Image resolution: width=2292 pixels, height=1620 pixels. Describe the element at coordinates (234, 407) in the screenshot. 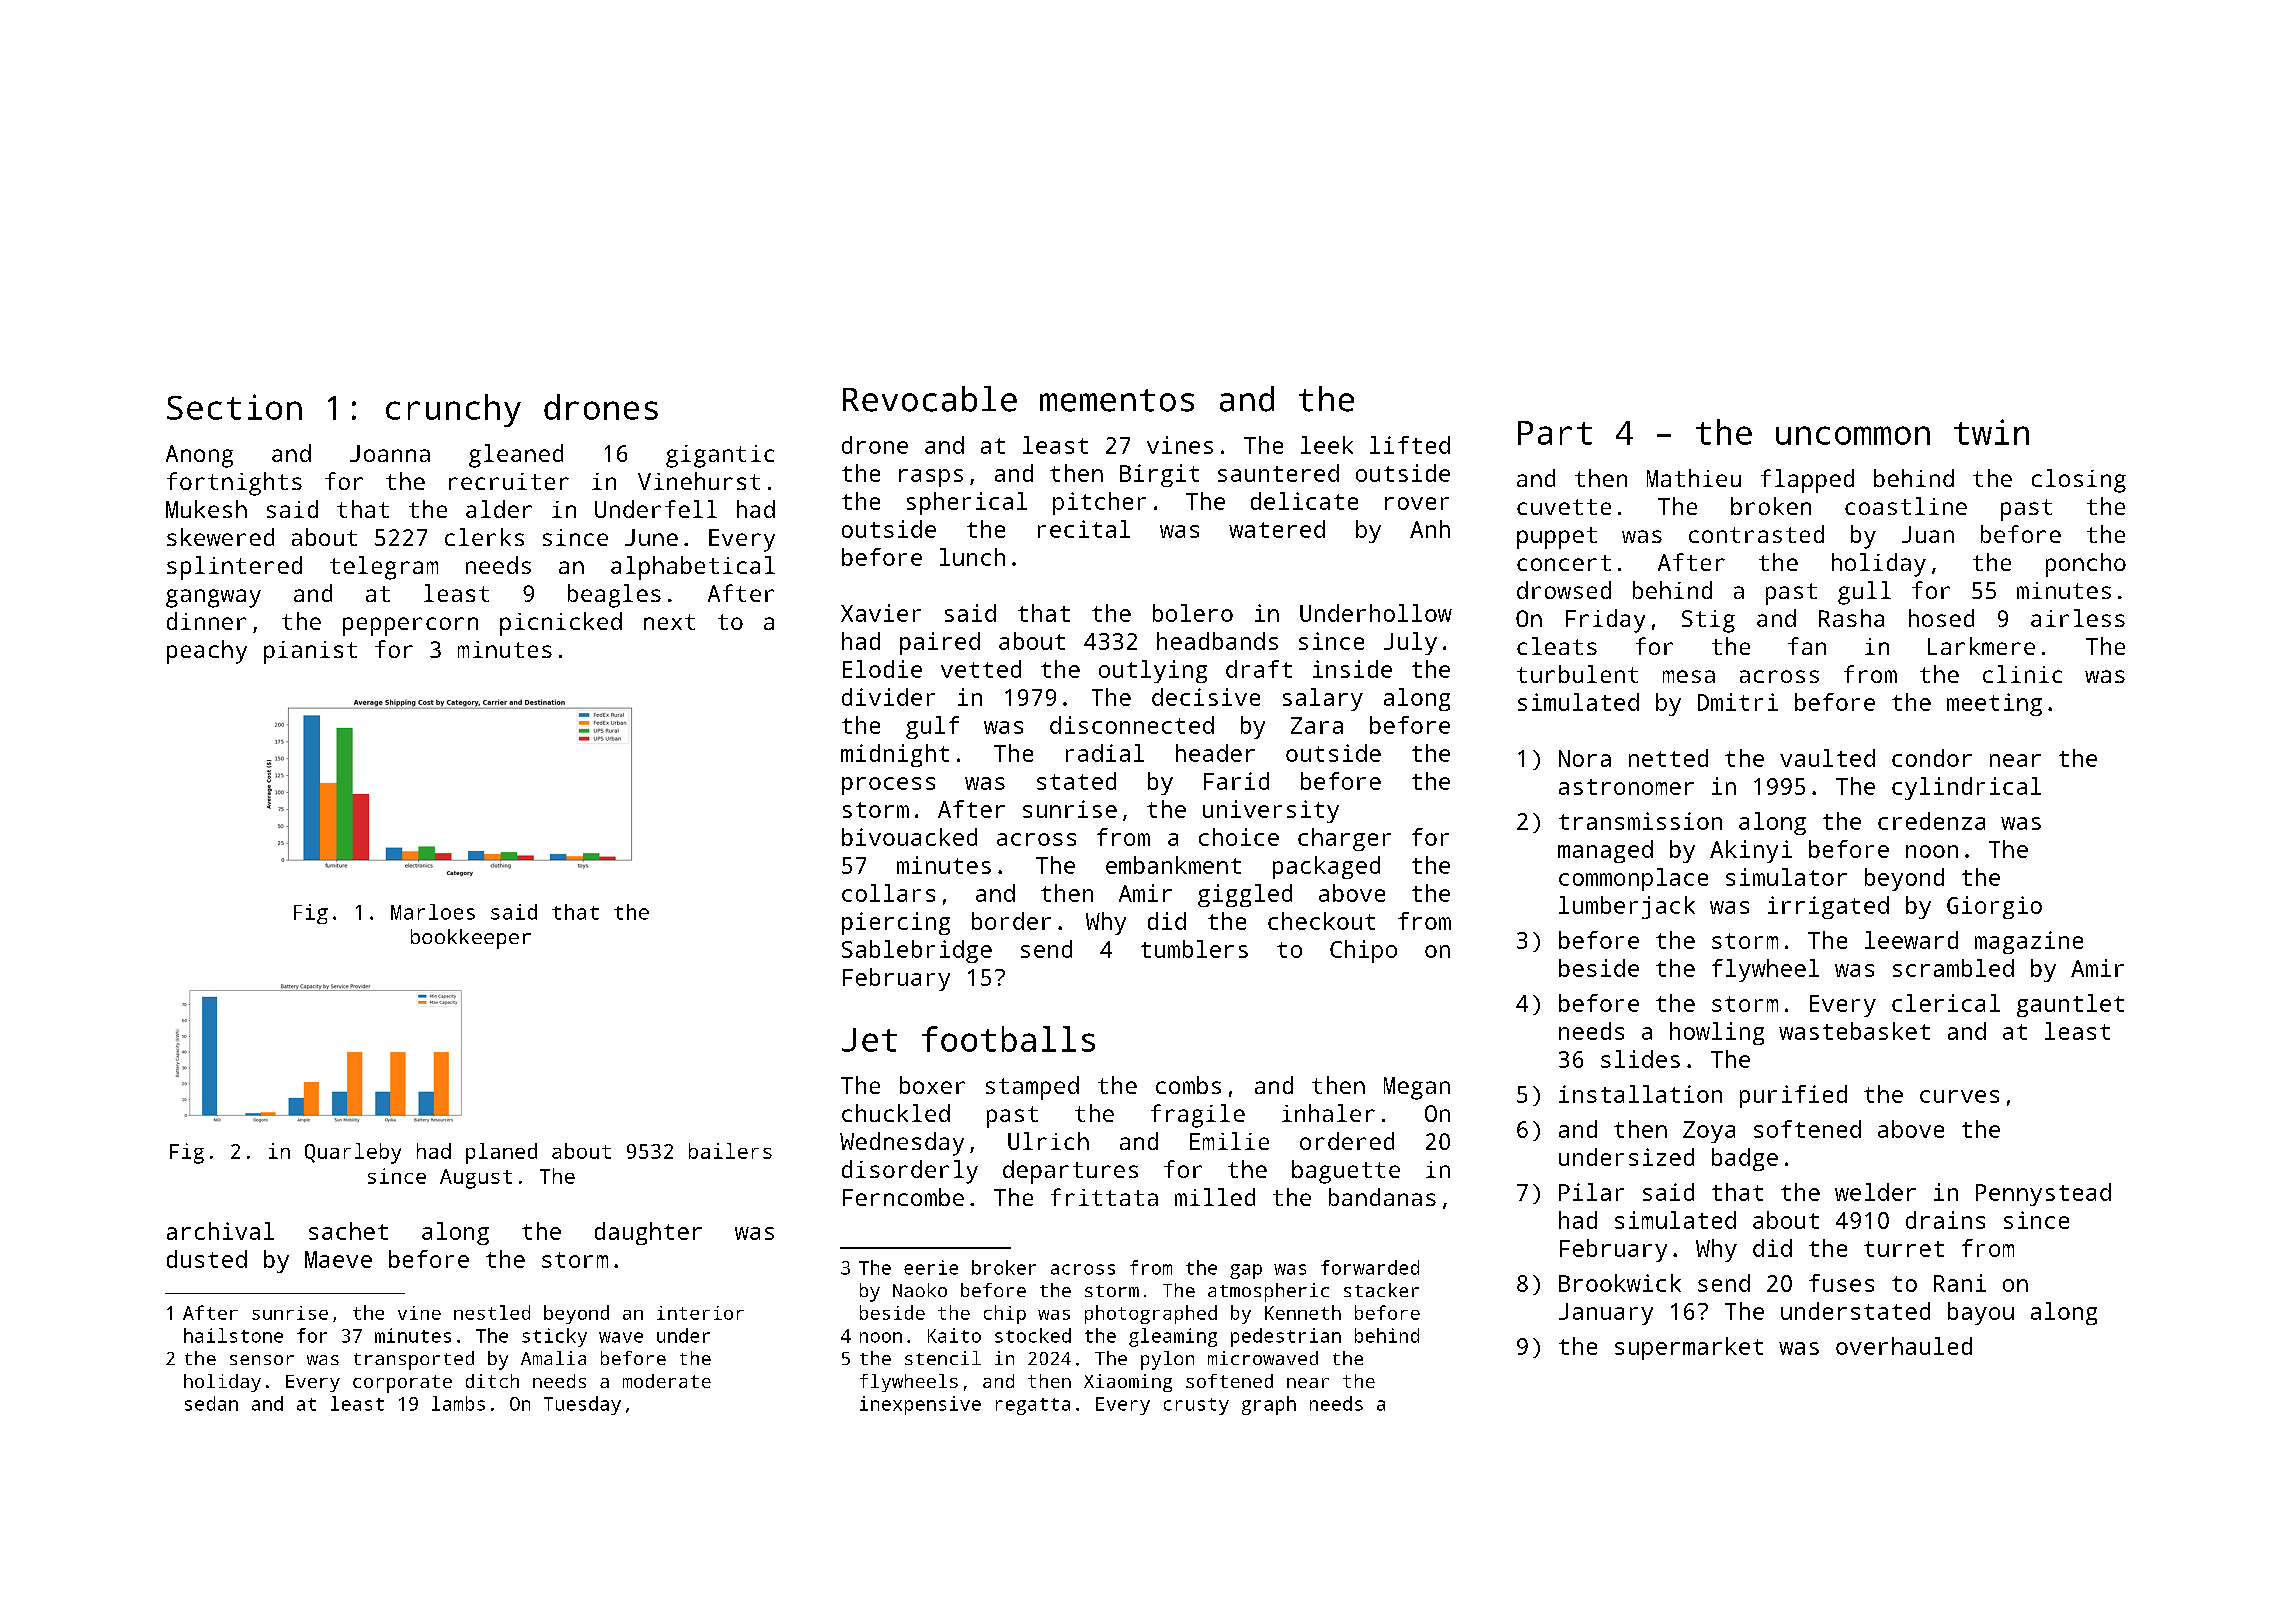

I see `Section` at that location.
